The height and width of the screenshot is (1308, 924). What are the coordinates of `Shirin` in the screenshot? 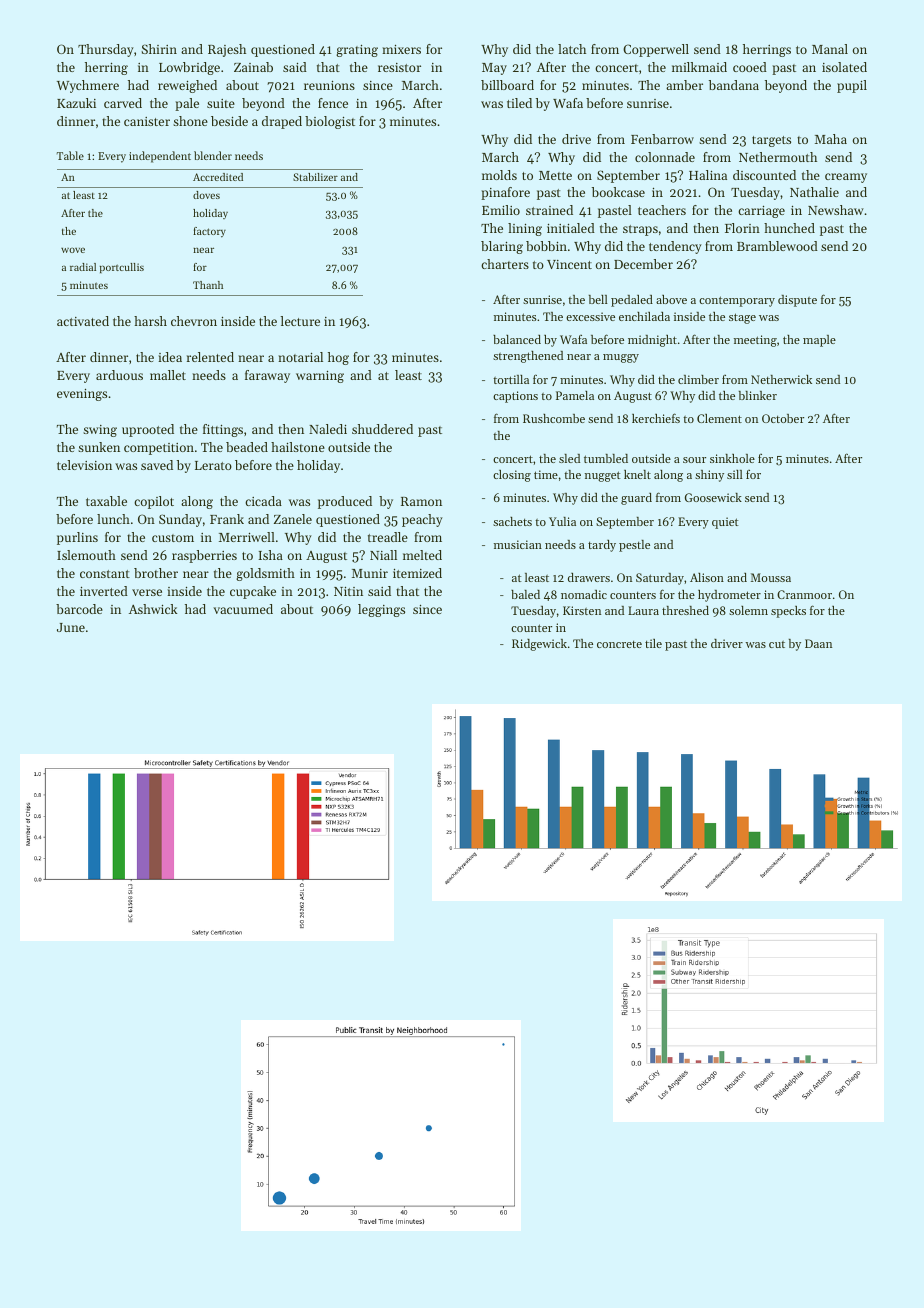 It's located at (159, 49).
